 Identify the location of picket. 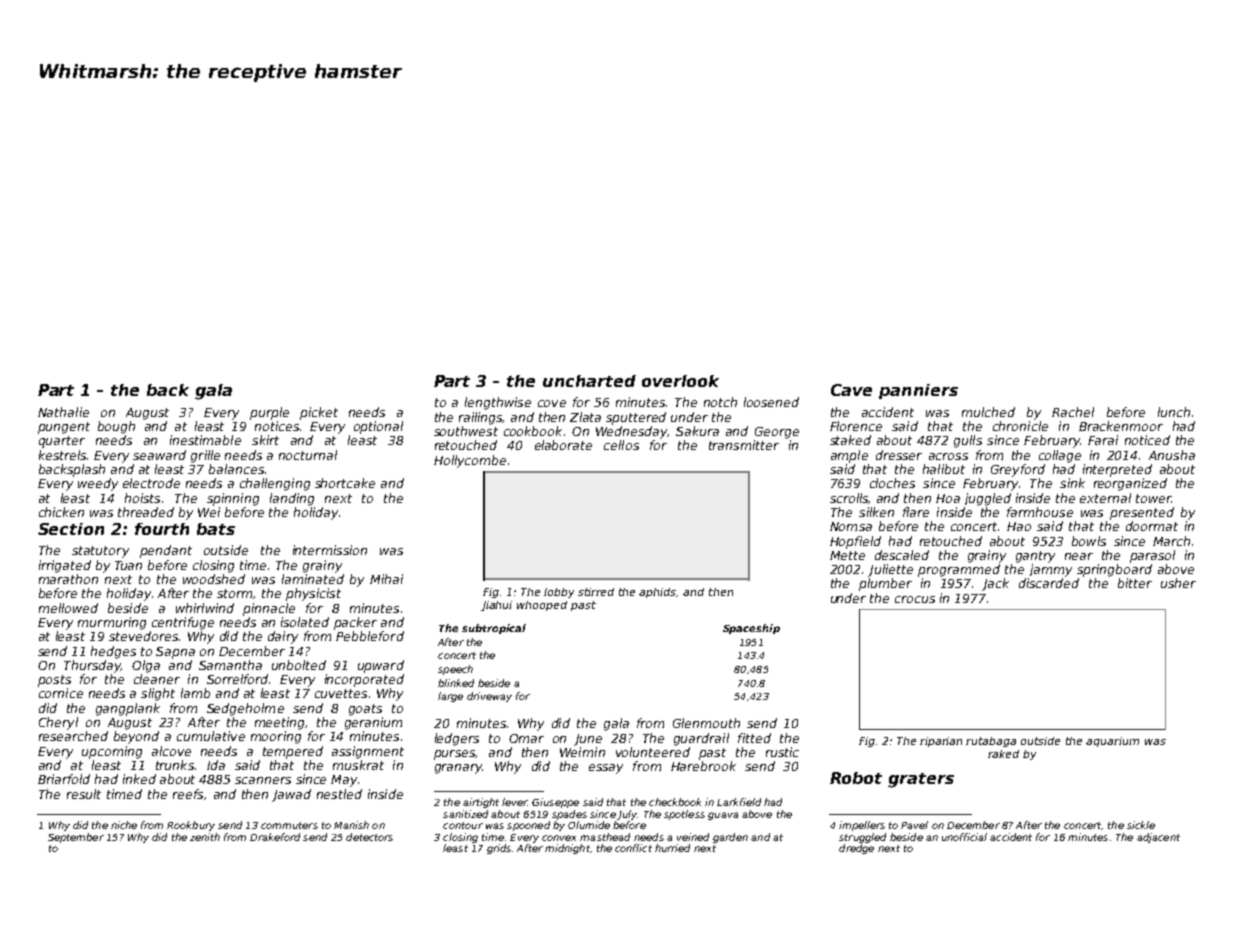
(319, 413).
